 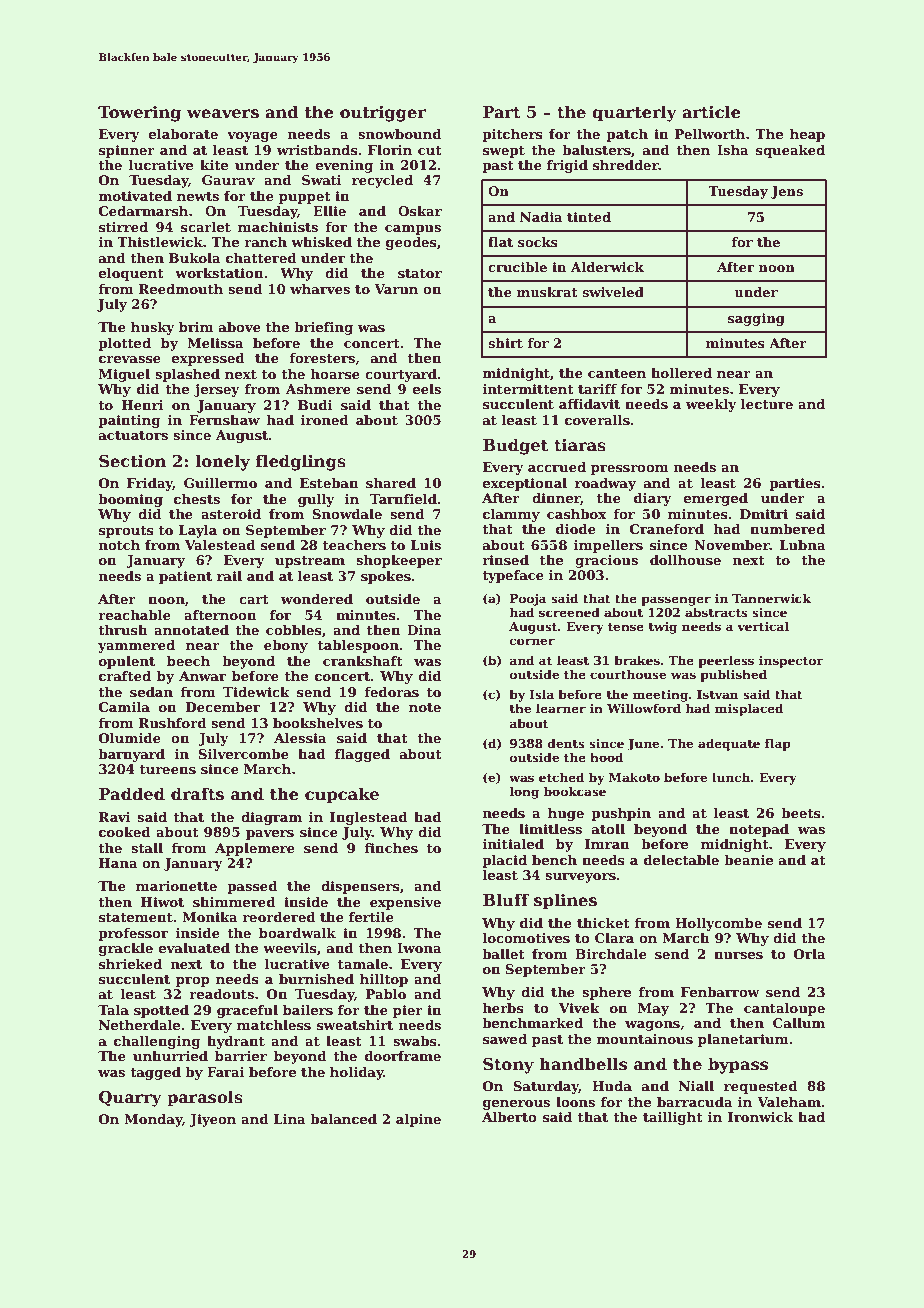 What do you see at coordinates (113, 1010) in the page?
I see `Tala` at bounding box center [113, 1010].
